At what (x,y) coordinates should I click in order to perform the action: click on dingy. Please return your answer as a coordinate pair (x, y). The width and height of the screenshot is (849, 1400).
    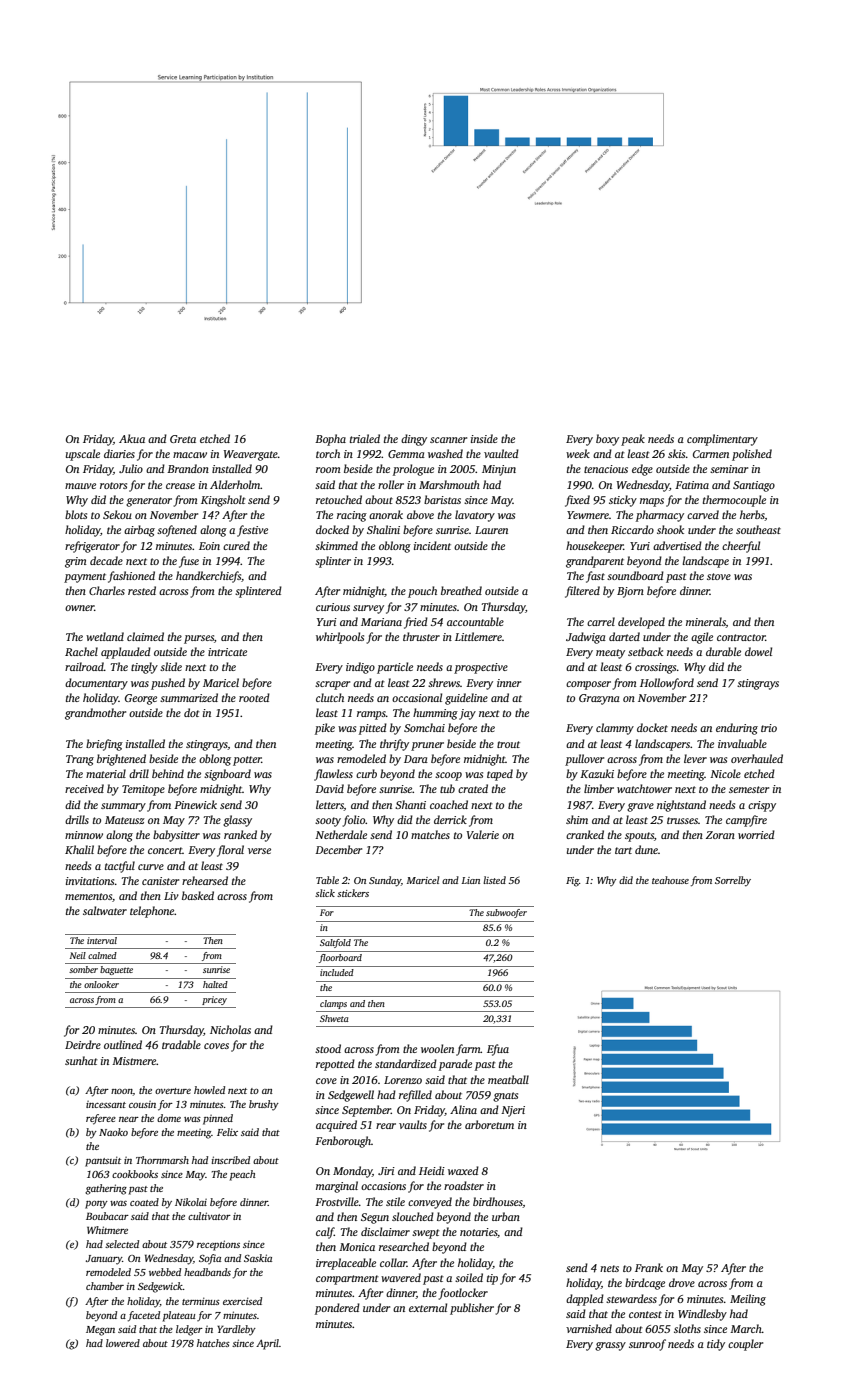
    Looking at the image, I should click on (414, 440).
